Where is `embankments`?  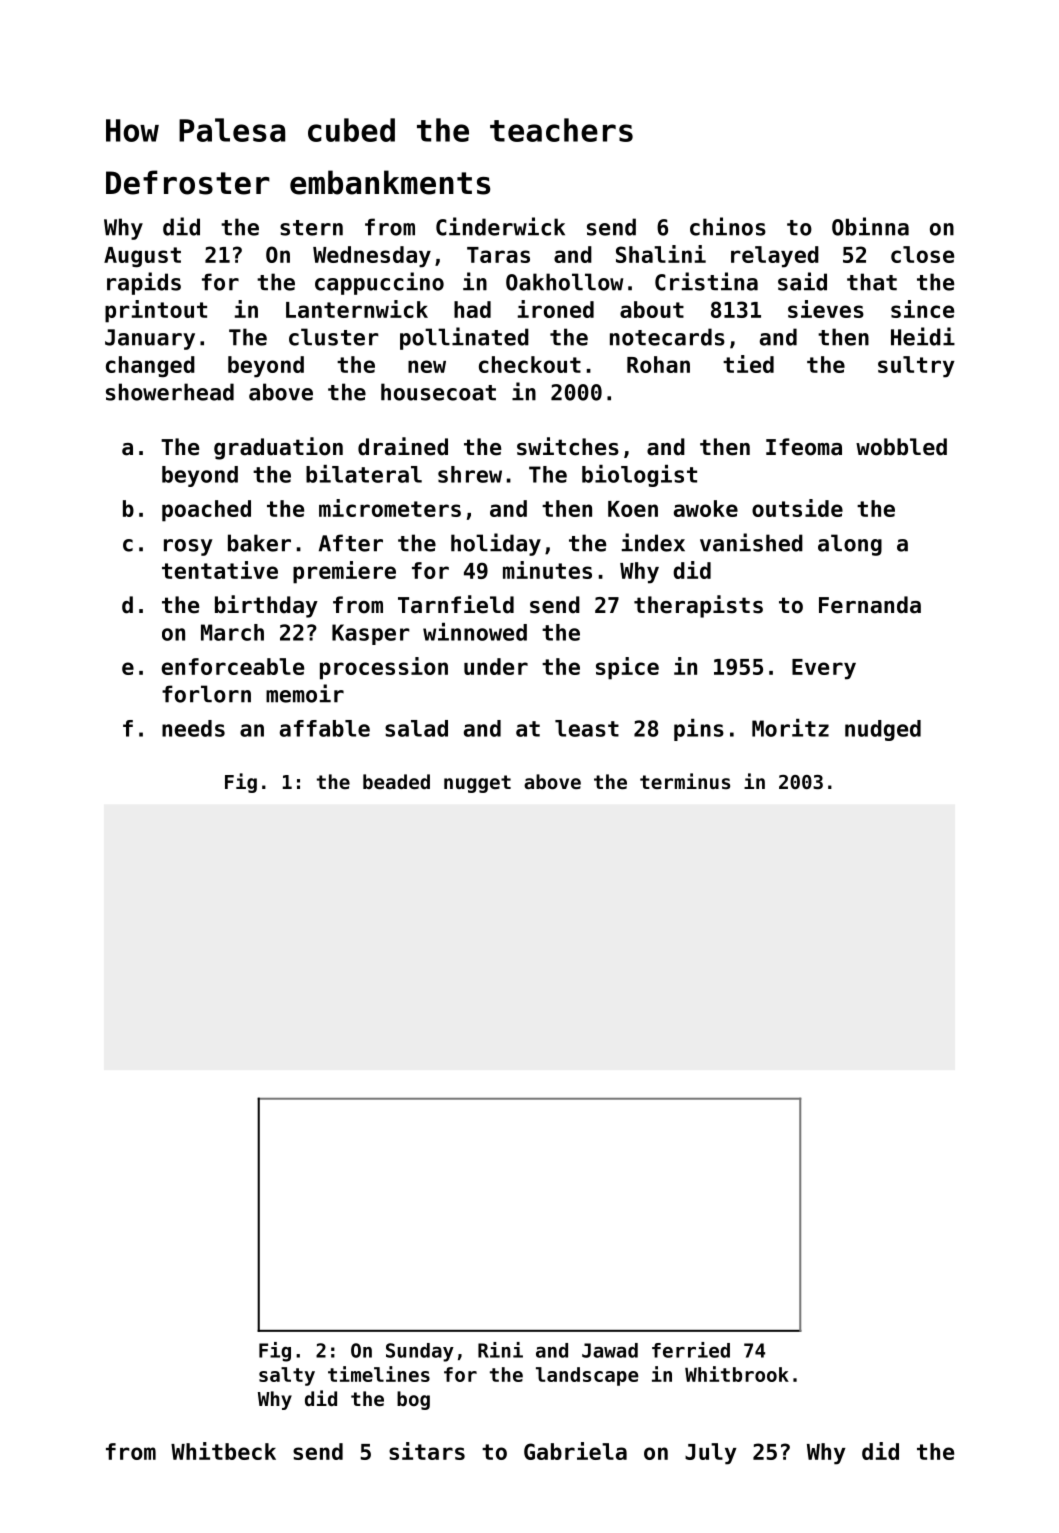 embankments is located at coordinates (390, 182).
